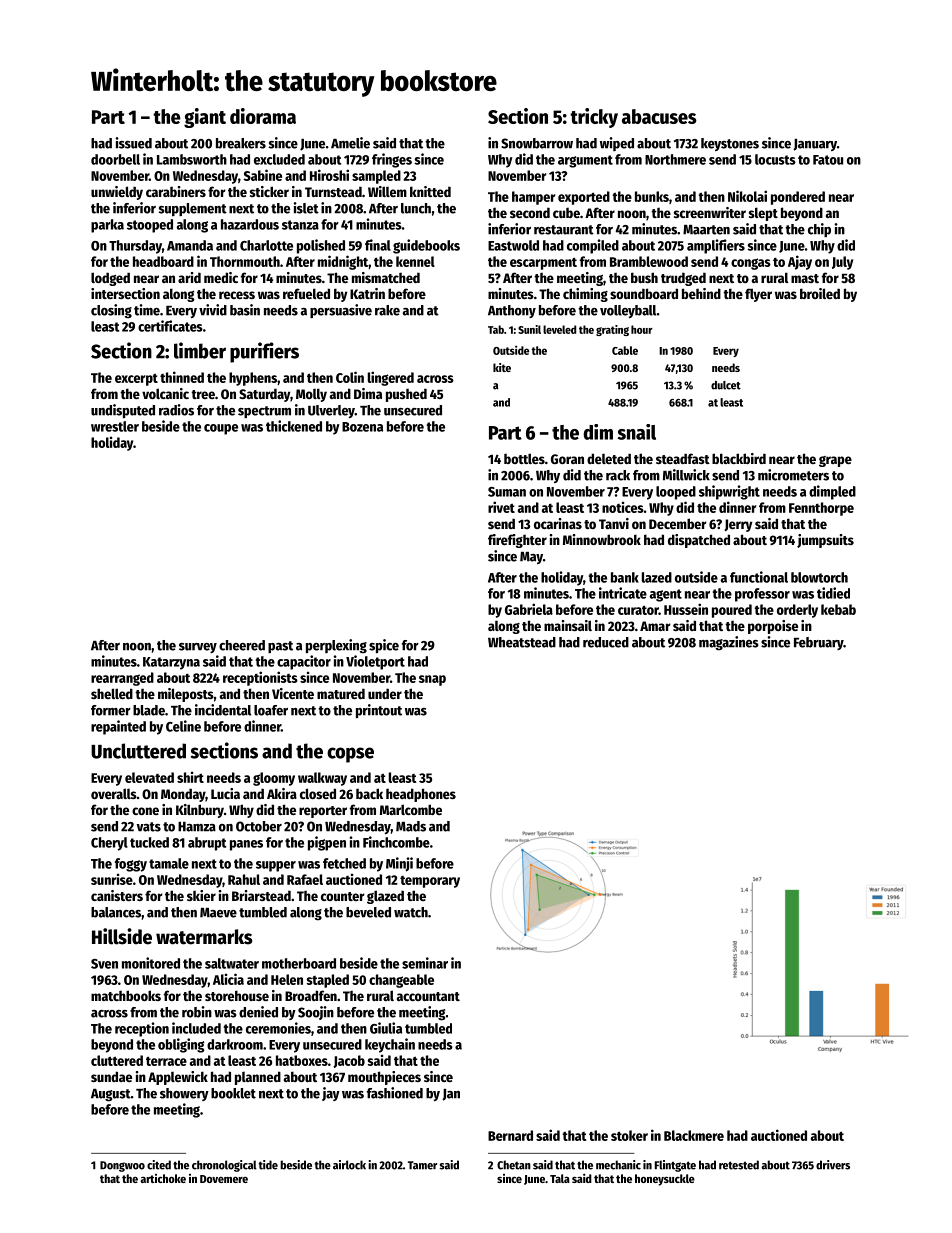 This screenshot has height=1233, width=952. I want to click on wrestler, so click(115, 426).
